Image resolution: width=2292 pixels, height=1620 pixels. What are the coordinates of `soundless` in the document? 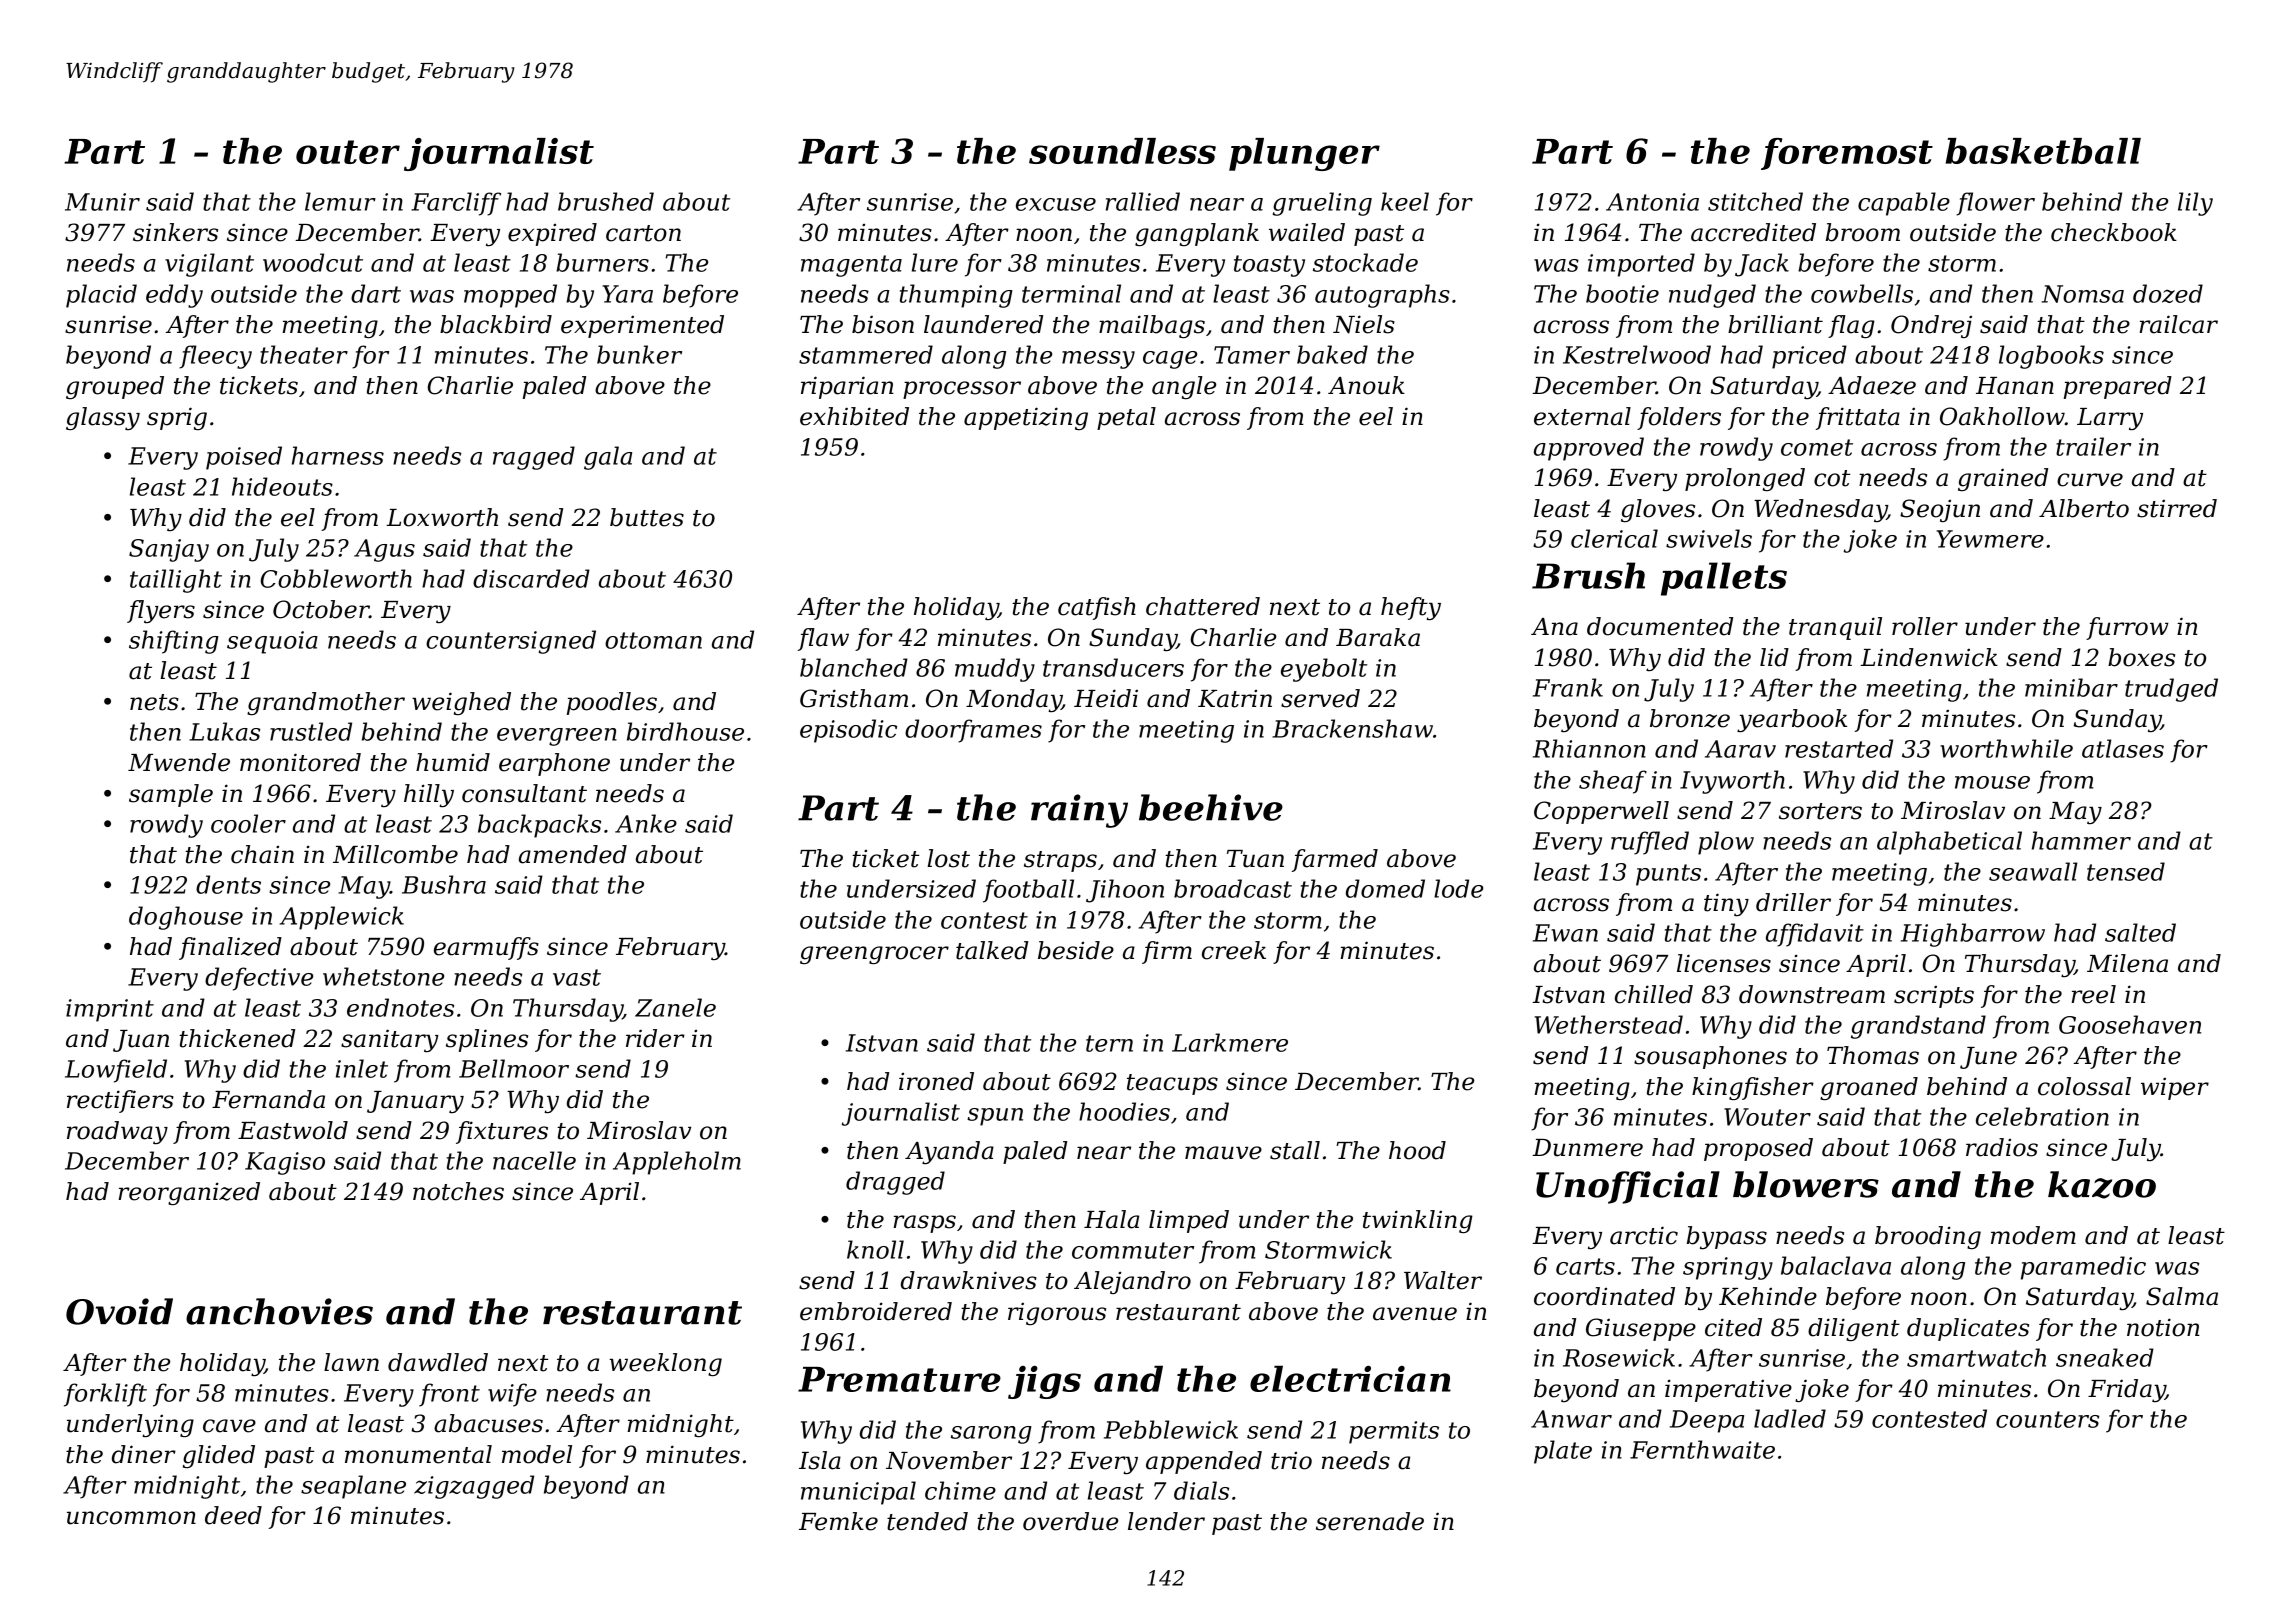 It's located at (1122, 151).
